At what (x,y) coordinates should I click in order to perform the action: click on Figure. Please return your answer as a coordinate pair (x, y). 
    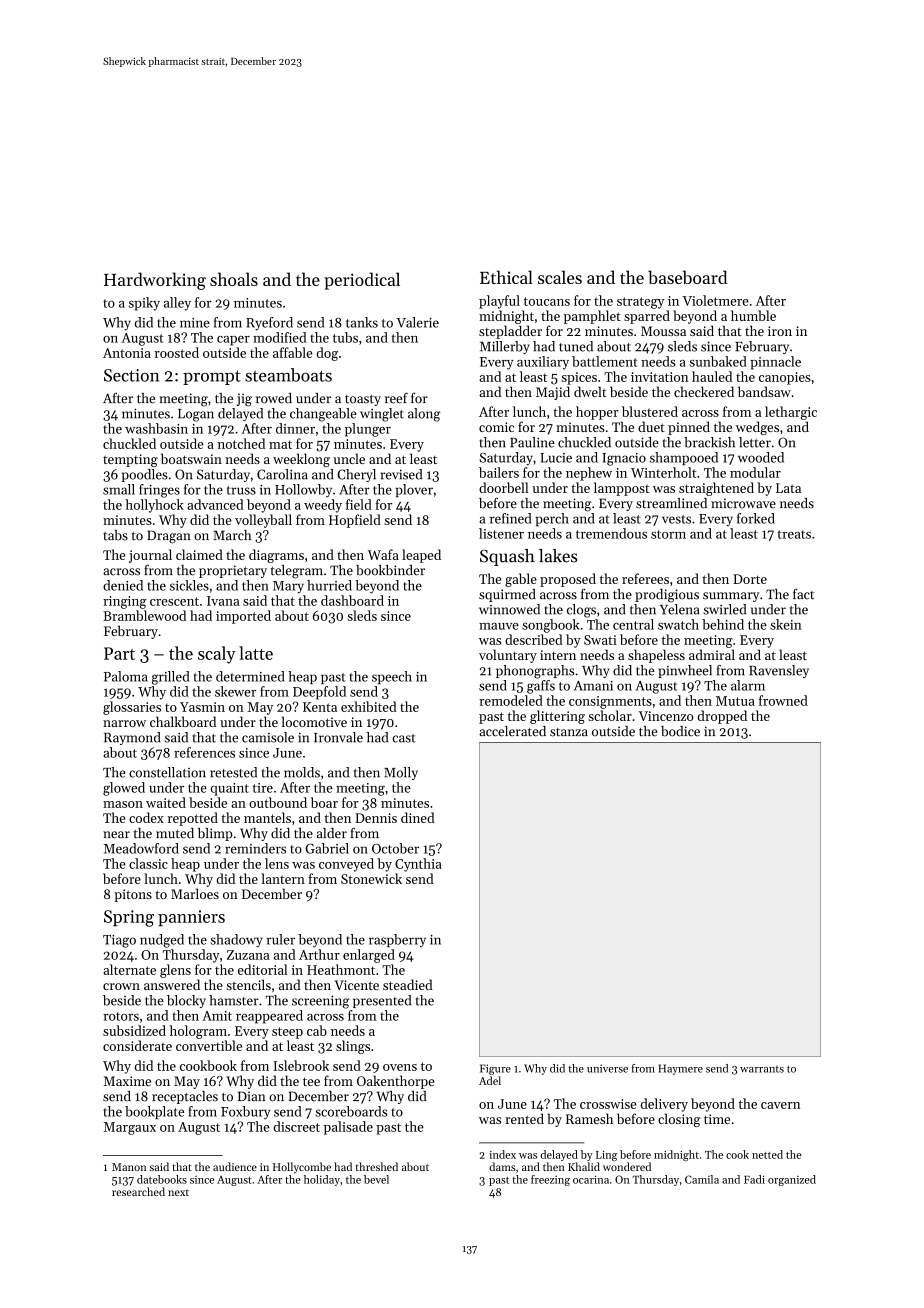
    Looking at the image, I should click on (495, 1069).
